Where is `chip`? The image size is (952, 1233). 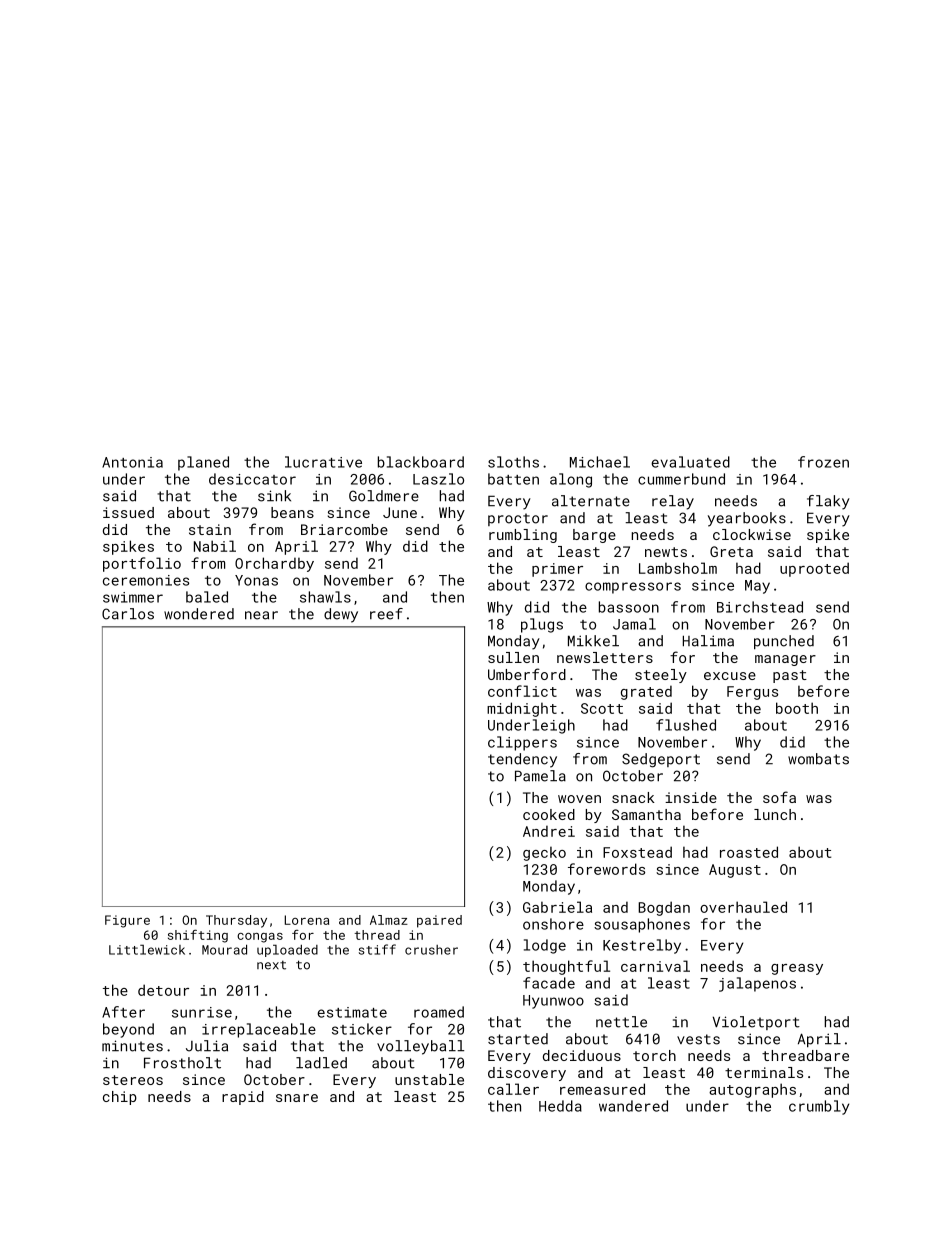 chip is located at coordinates (120, 1098).
